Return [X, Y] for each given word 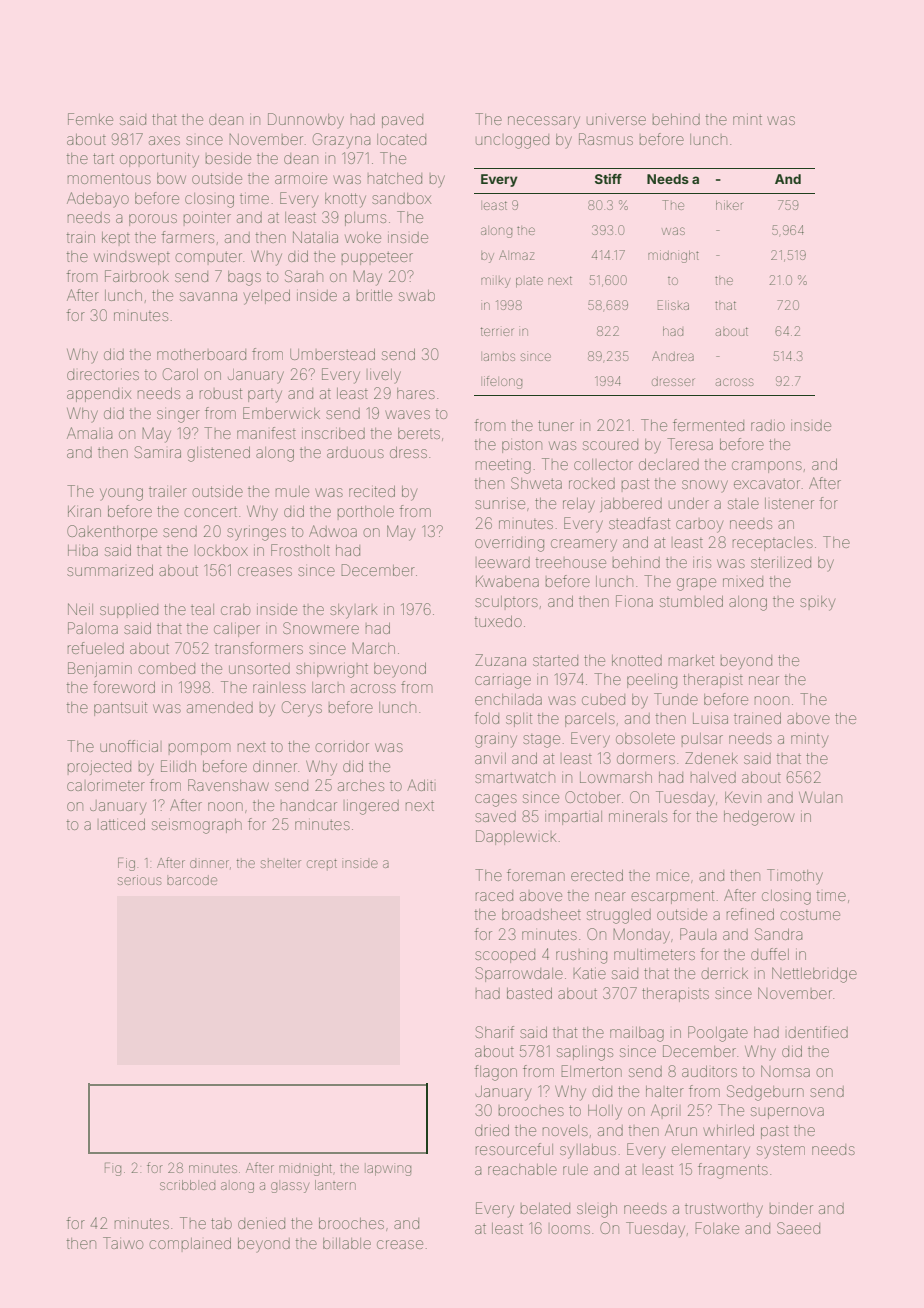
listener [789, 503]
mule [292, 491]
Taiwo [123, 1243]
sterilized [781, 562]
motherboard [201, 354]
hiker [729, 205]
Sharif [495, 1032]
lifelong [503, 382]
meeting [503, 466]
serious [139, 880]
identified [818, 1032]
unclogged [512, 141]
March [374, 648]
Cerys [302, 709]
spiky [817, 603]
